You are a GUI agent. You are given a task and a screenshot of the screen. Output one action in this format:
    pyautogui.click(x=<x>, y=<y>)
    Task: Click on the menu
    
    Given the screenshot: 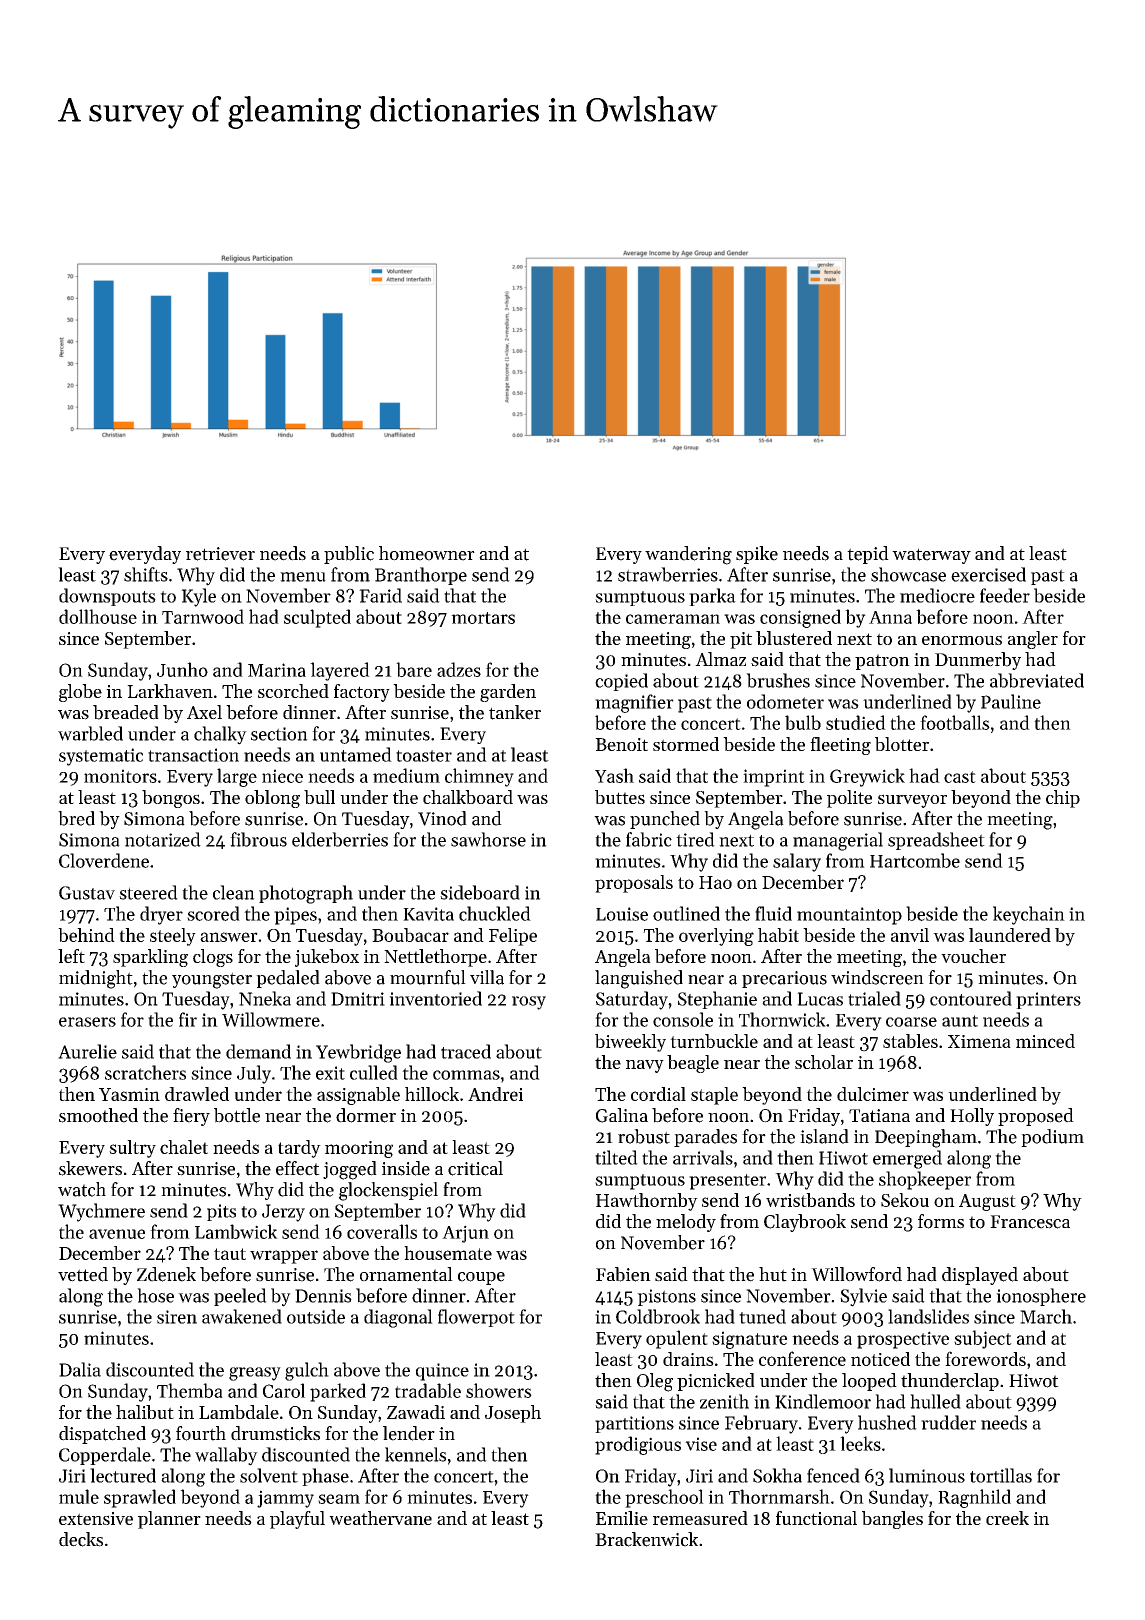 What is the action you would take?
    pyautogui.click(x=303, y=577)
